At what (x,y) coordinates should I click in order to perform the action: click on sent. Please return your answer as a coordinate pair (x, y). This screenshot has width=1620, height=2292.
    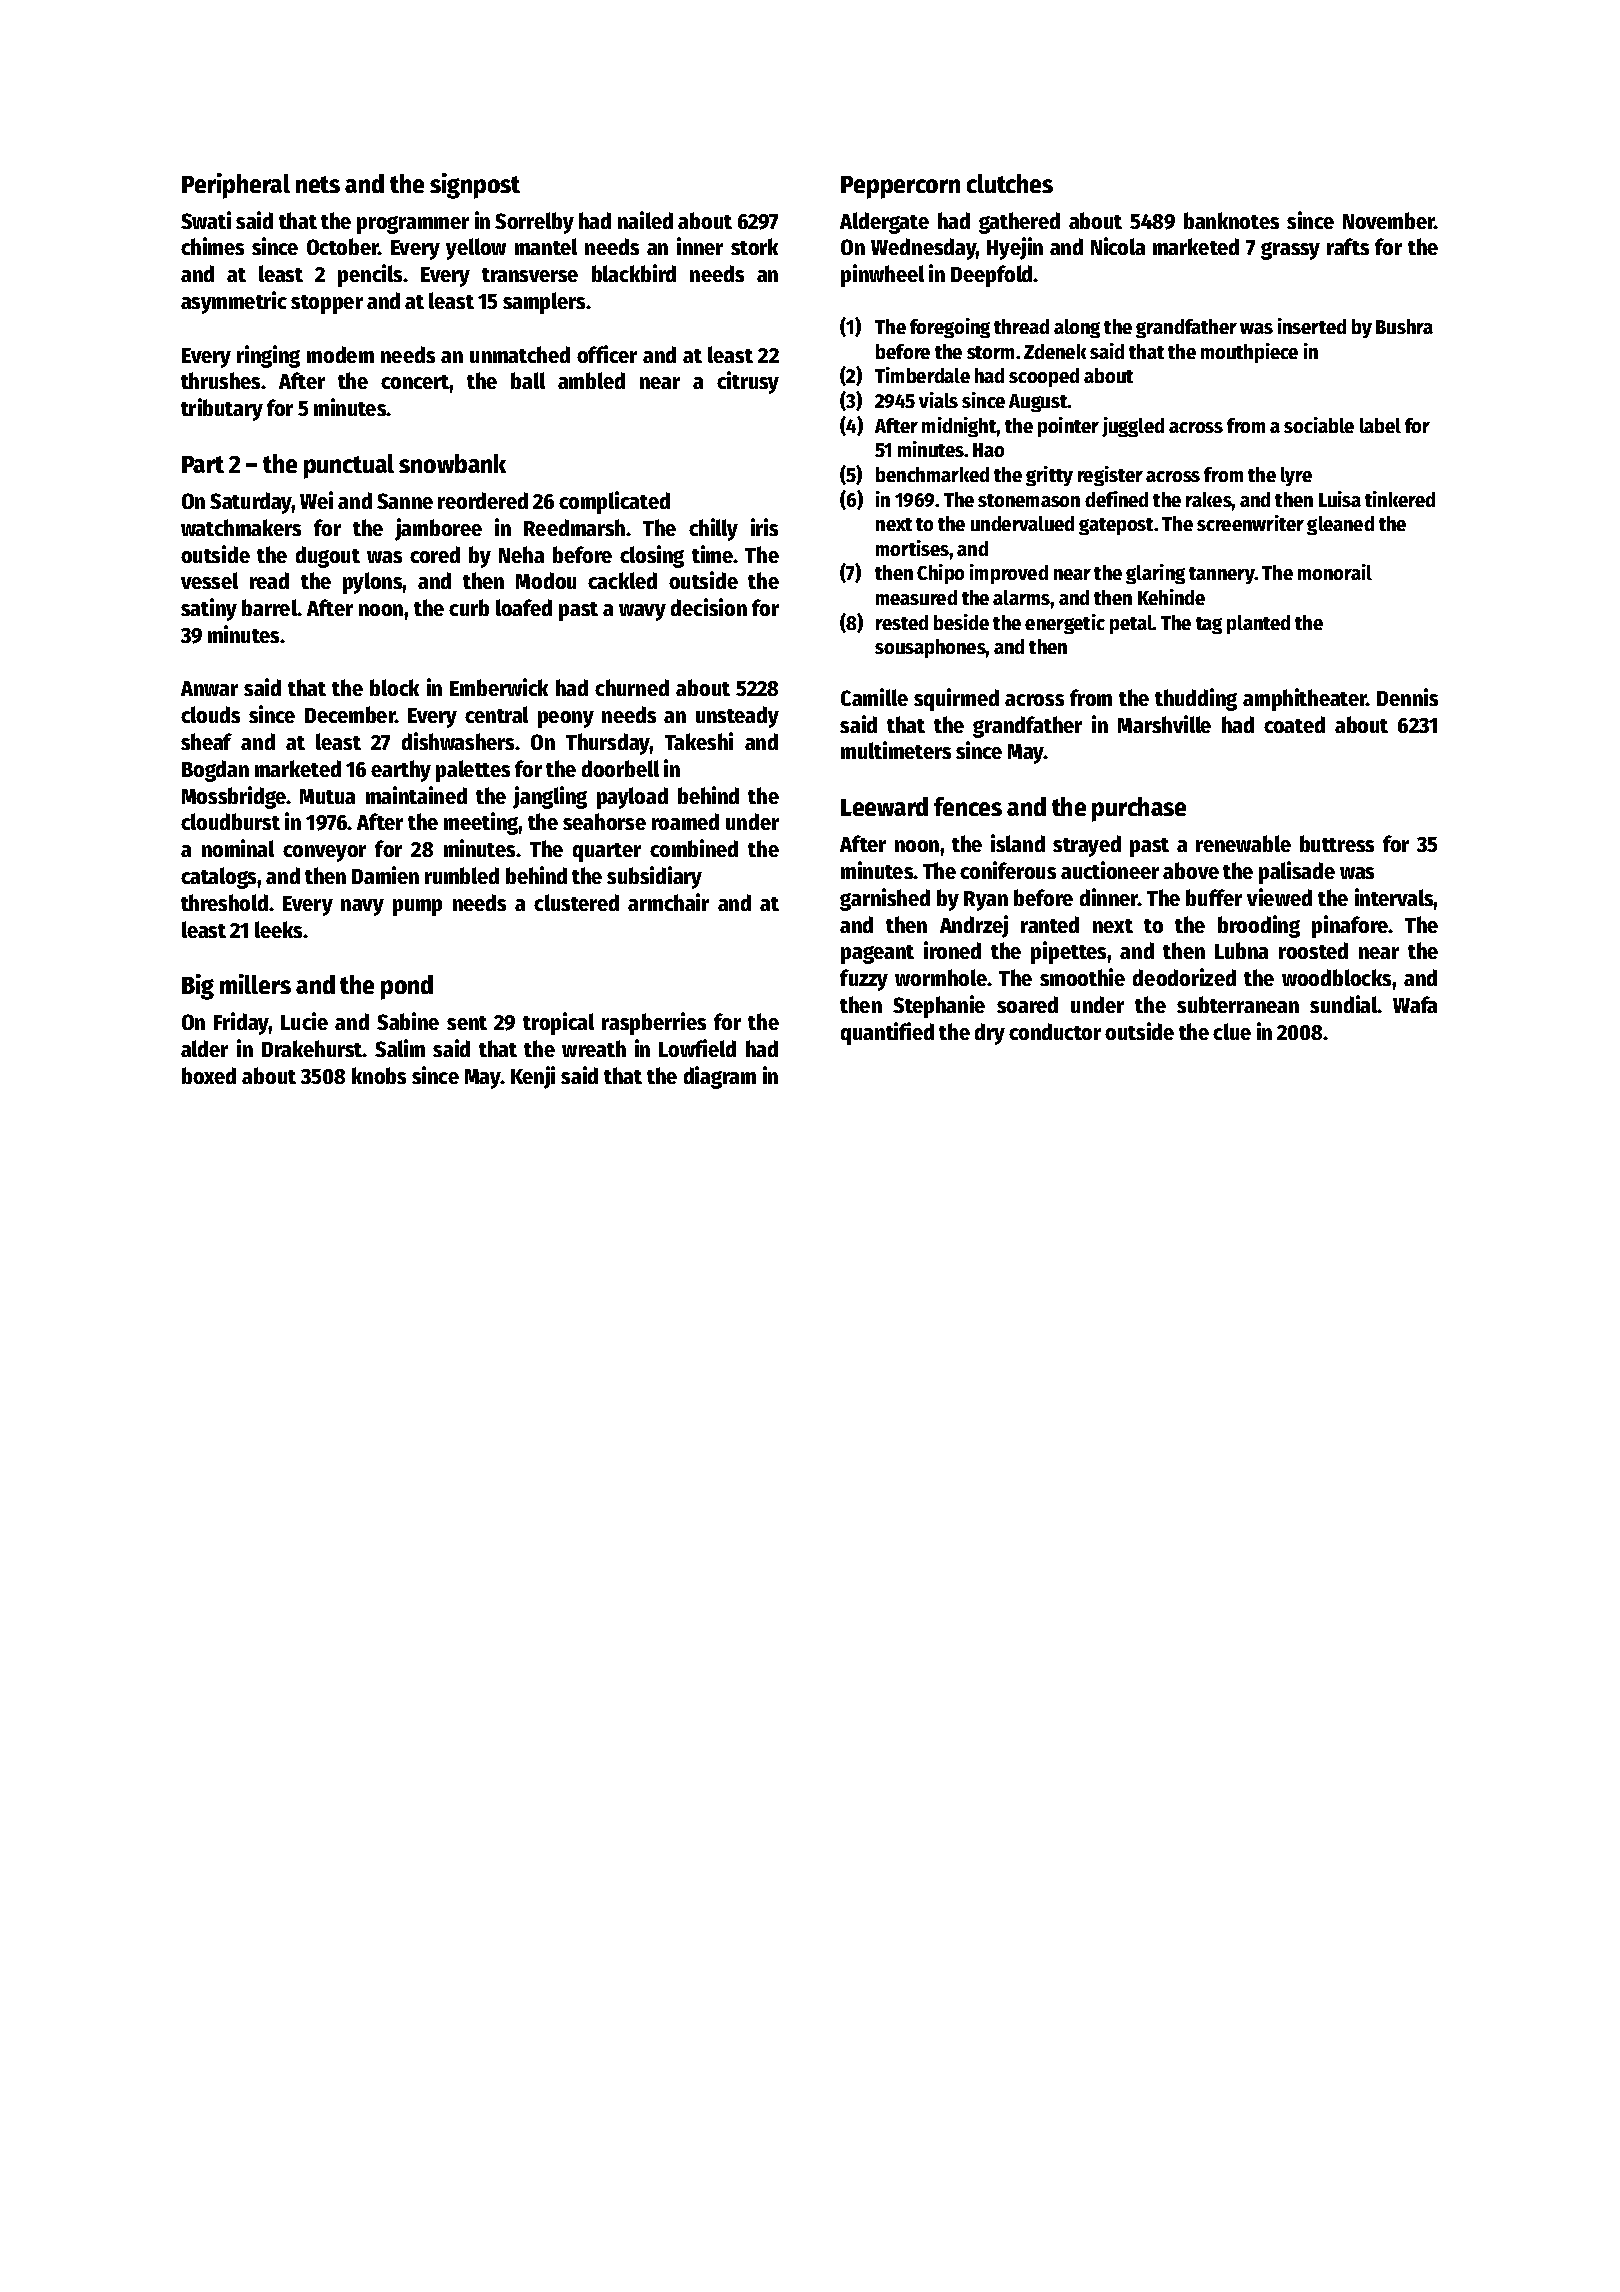
    Looking at the image, I should click on (467, 1023).
